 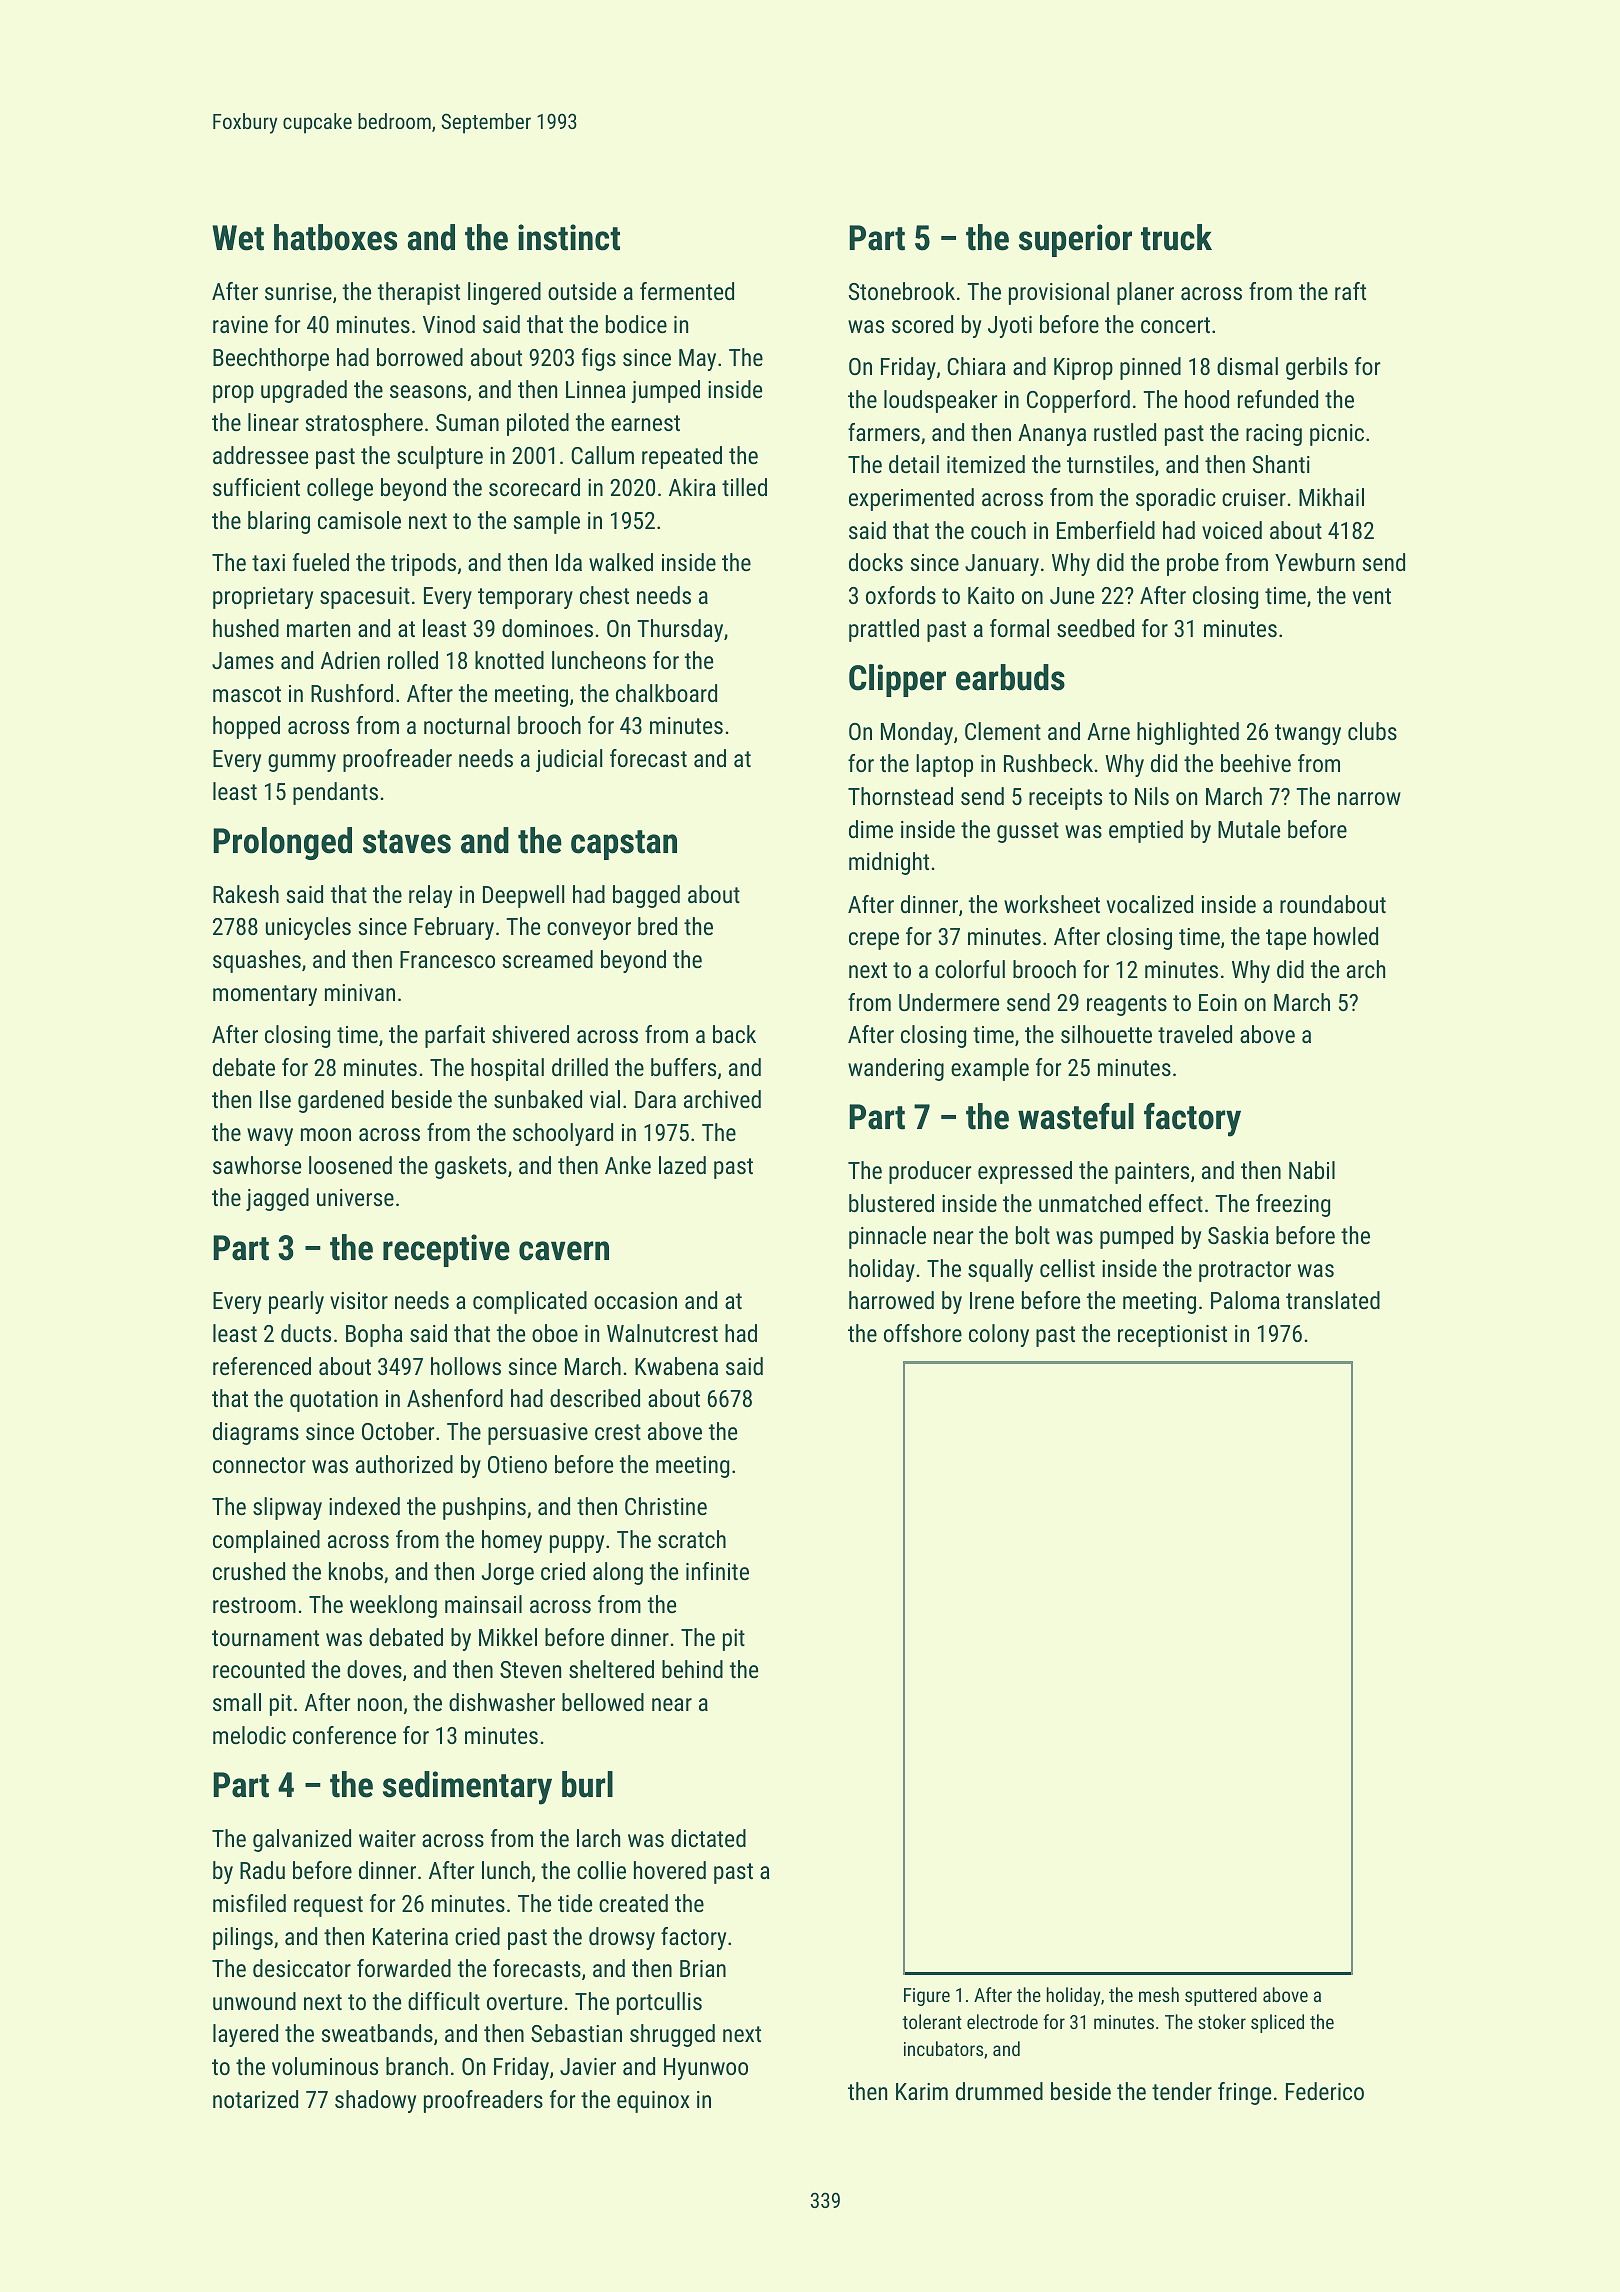 What do you see at coordinates (1286, 939) in the screenshot?
I see `tape` at bounding box center [1286, 939].
